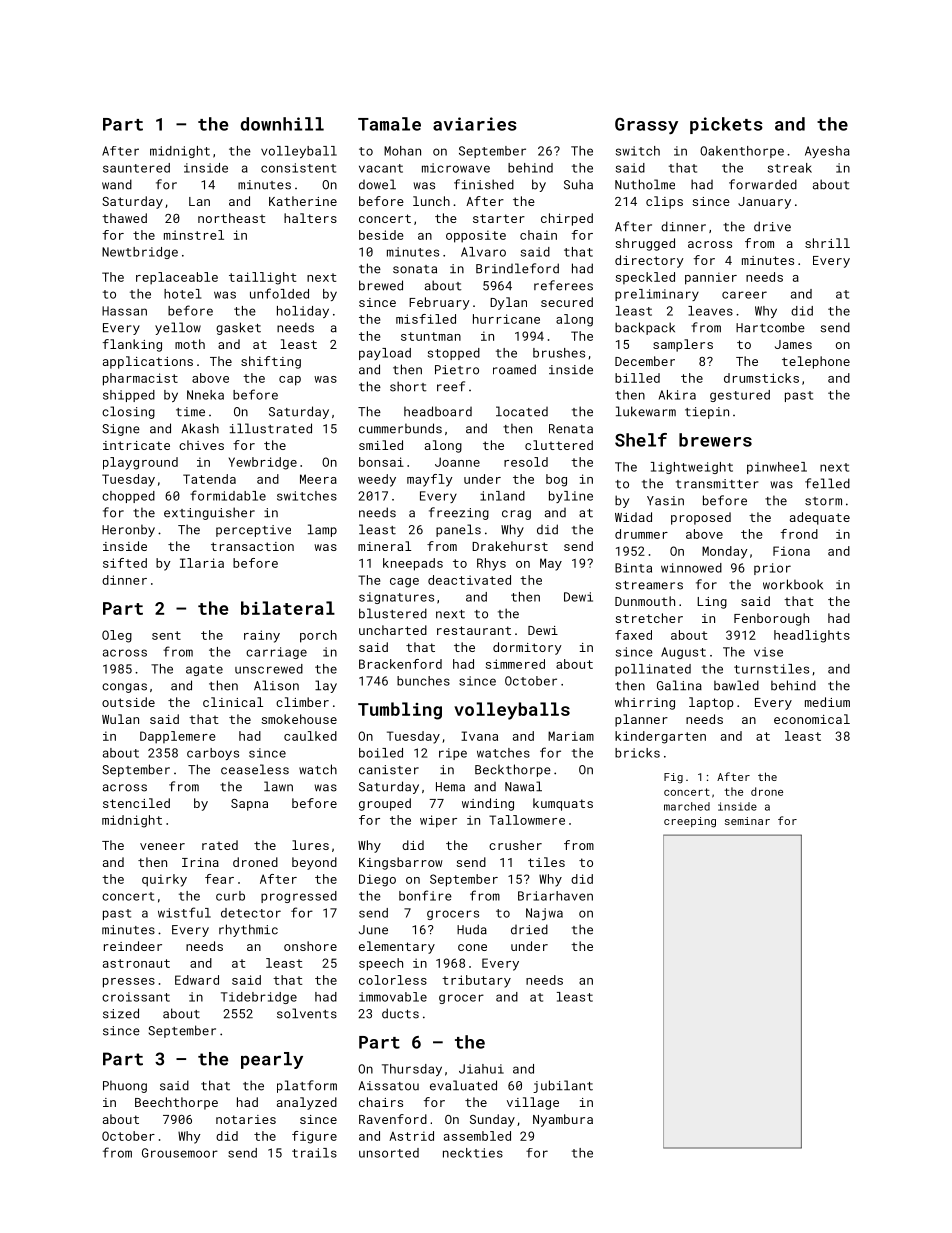  I want to click on Wulan, so click(120, 719).
